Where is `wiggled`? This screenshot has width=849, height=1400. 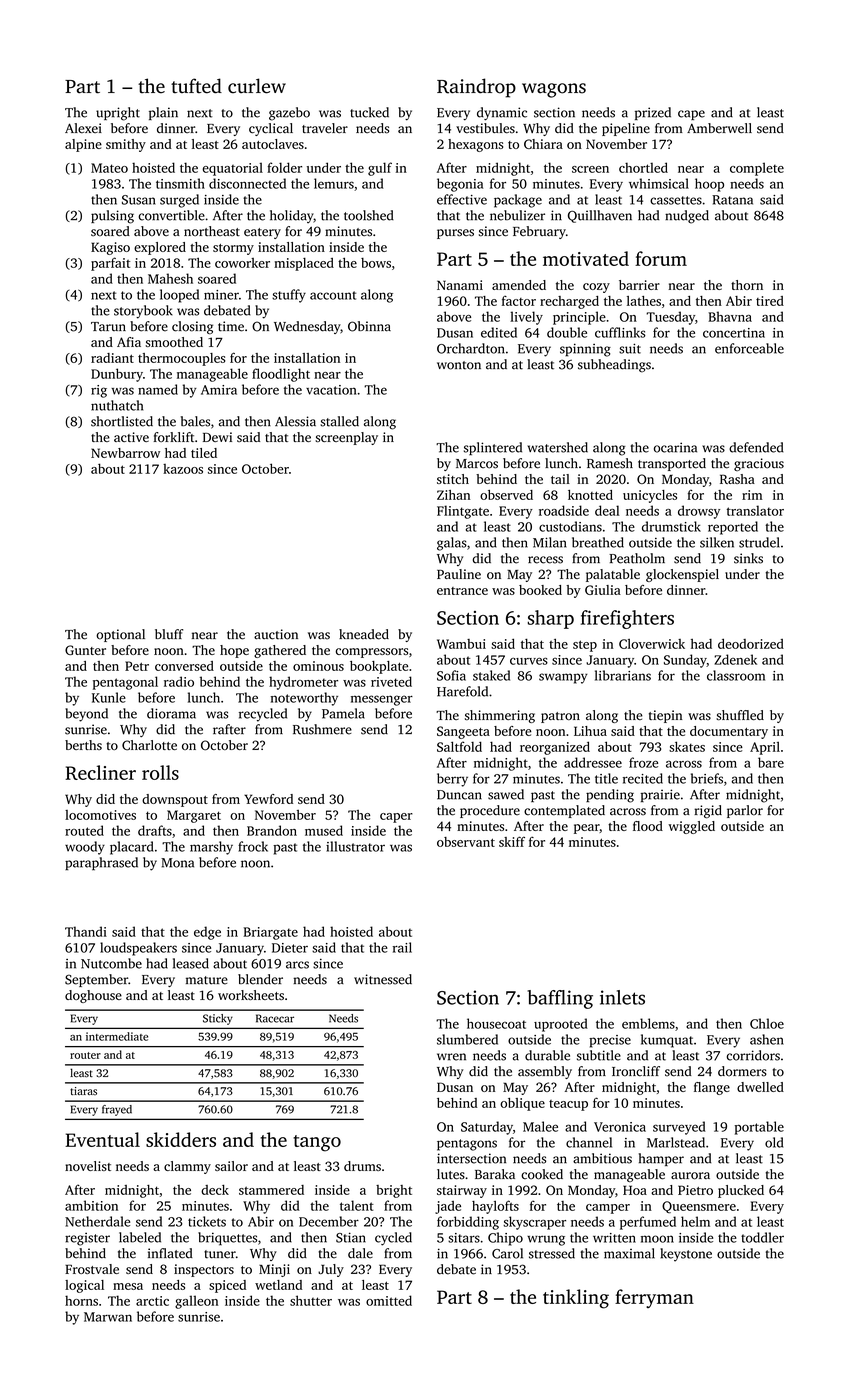
wiggled is located at coordinates (691, 827).
